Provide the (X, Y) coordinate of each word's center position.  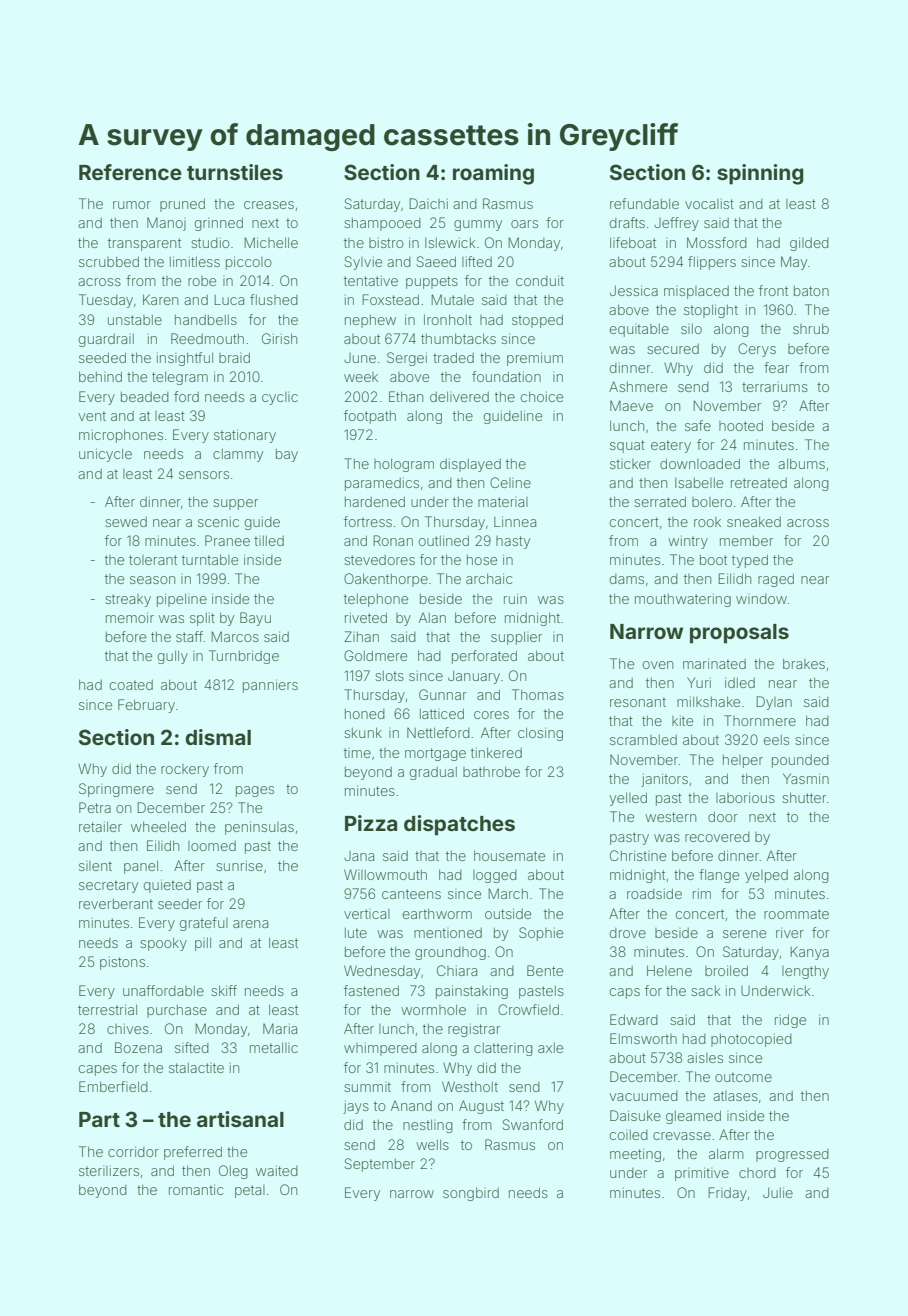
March (508, 893)
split (202, 619)
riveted (366, 617)
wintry (688, 542)
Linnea (515, 521)
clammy (238, 455)
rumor (132, 205)
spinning (760, 174)
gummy (478, 225)
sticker (630, 464)
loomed (212, 846)
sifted (192, 1047)
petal (250, 1191)
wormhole (433, 1009)
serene (744, 934)
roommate (796, 914)
